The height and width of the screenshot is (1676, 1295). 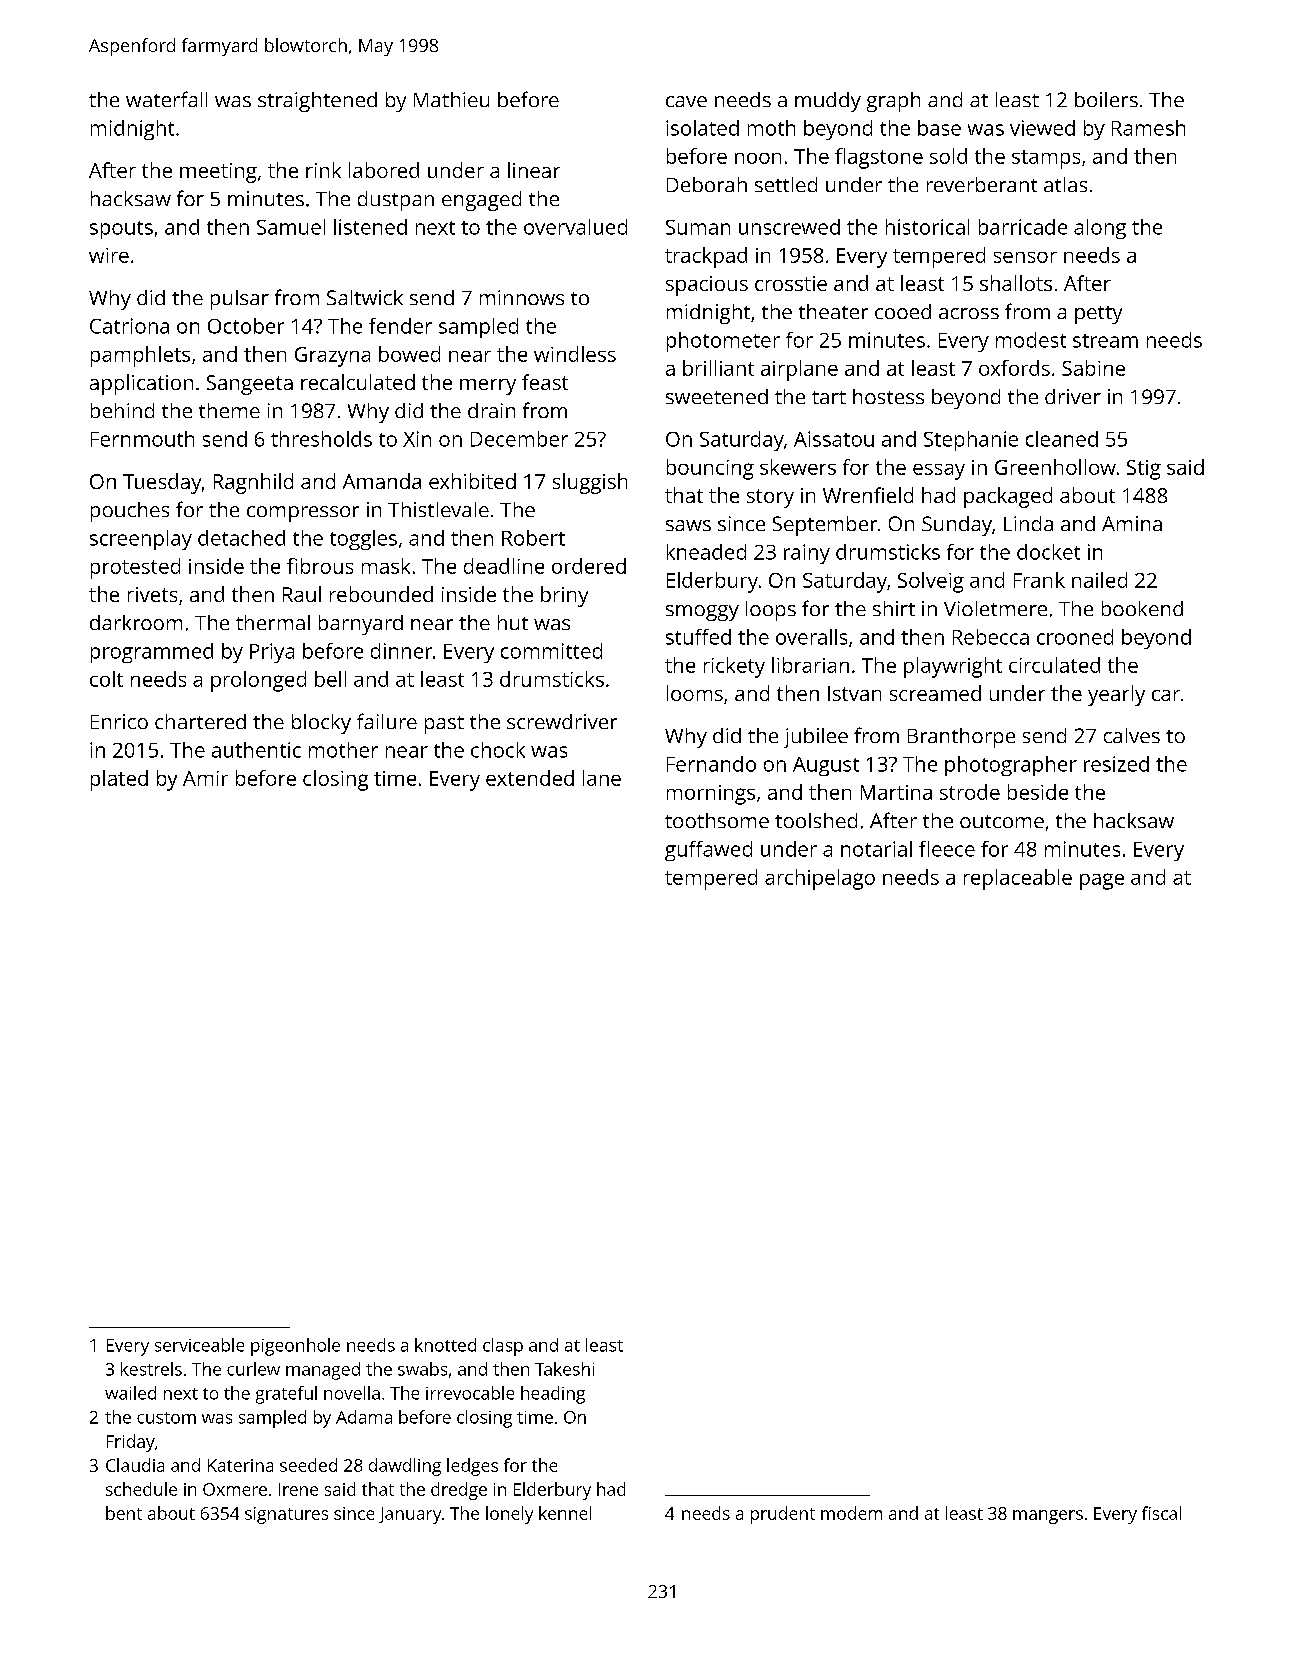 What do you see at coordinates (686, 101) in the screenshot?
I see `cave` at bounding box center [686, 101].
